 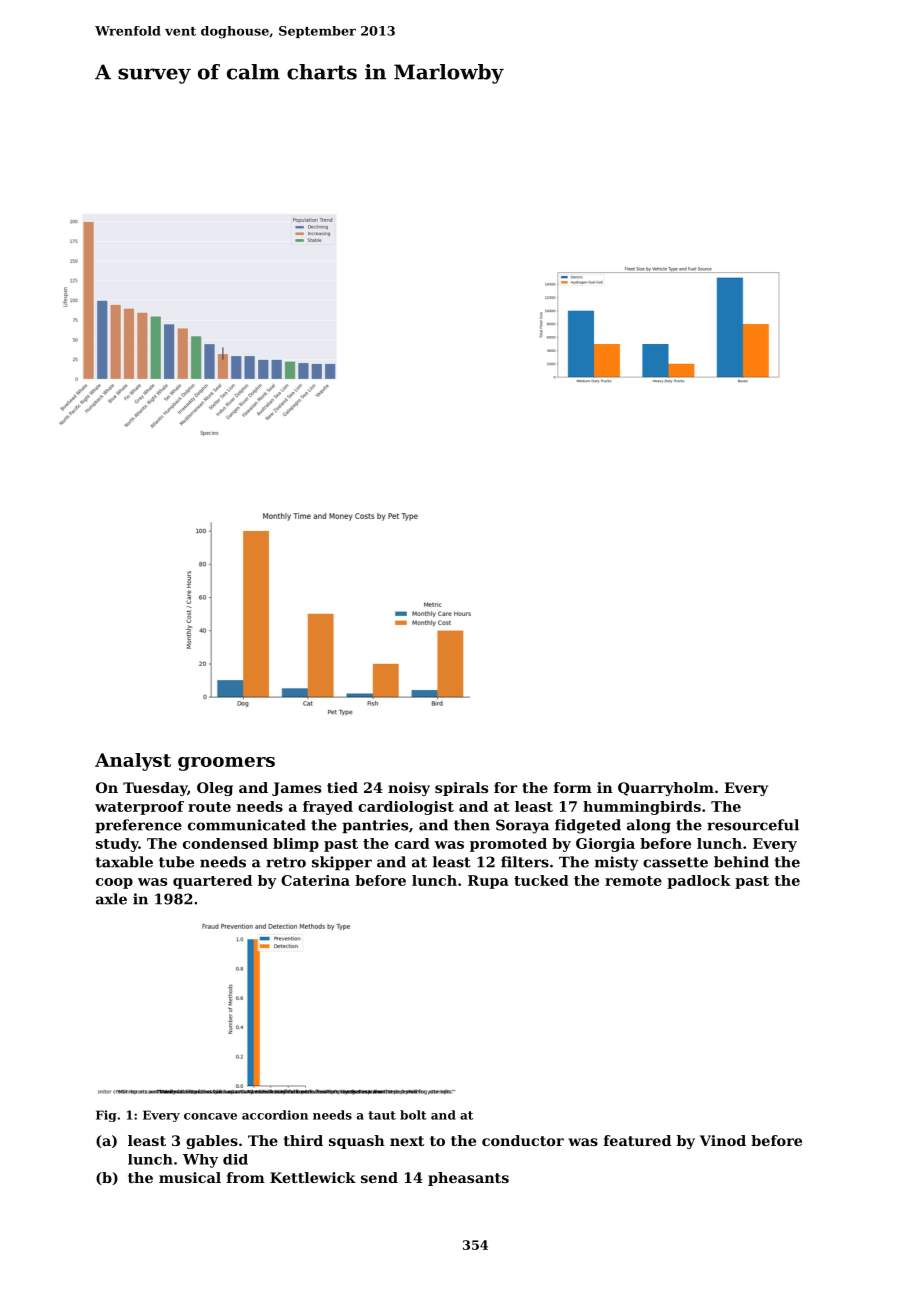 I want to click on send, so click(x=379, y=1177).
